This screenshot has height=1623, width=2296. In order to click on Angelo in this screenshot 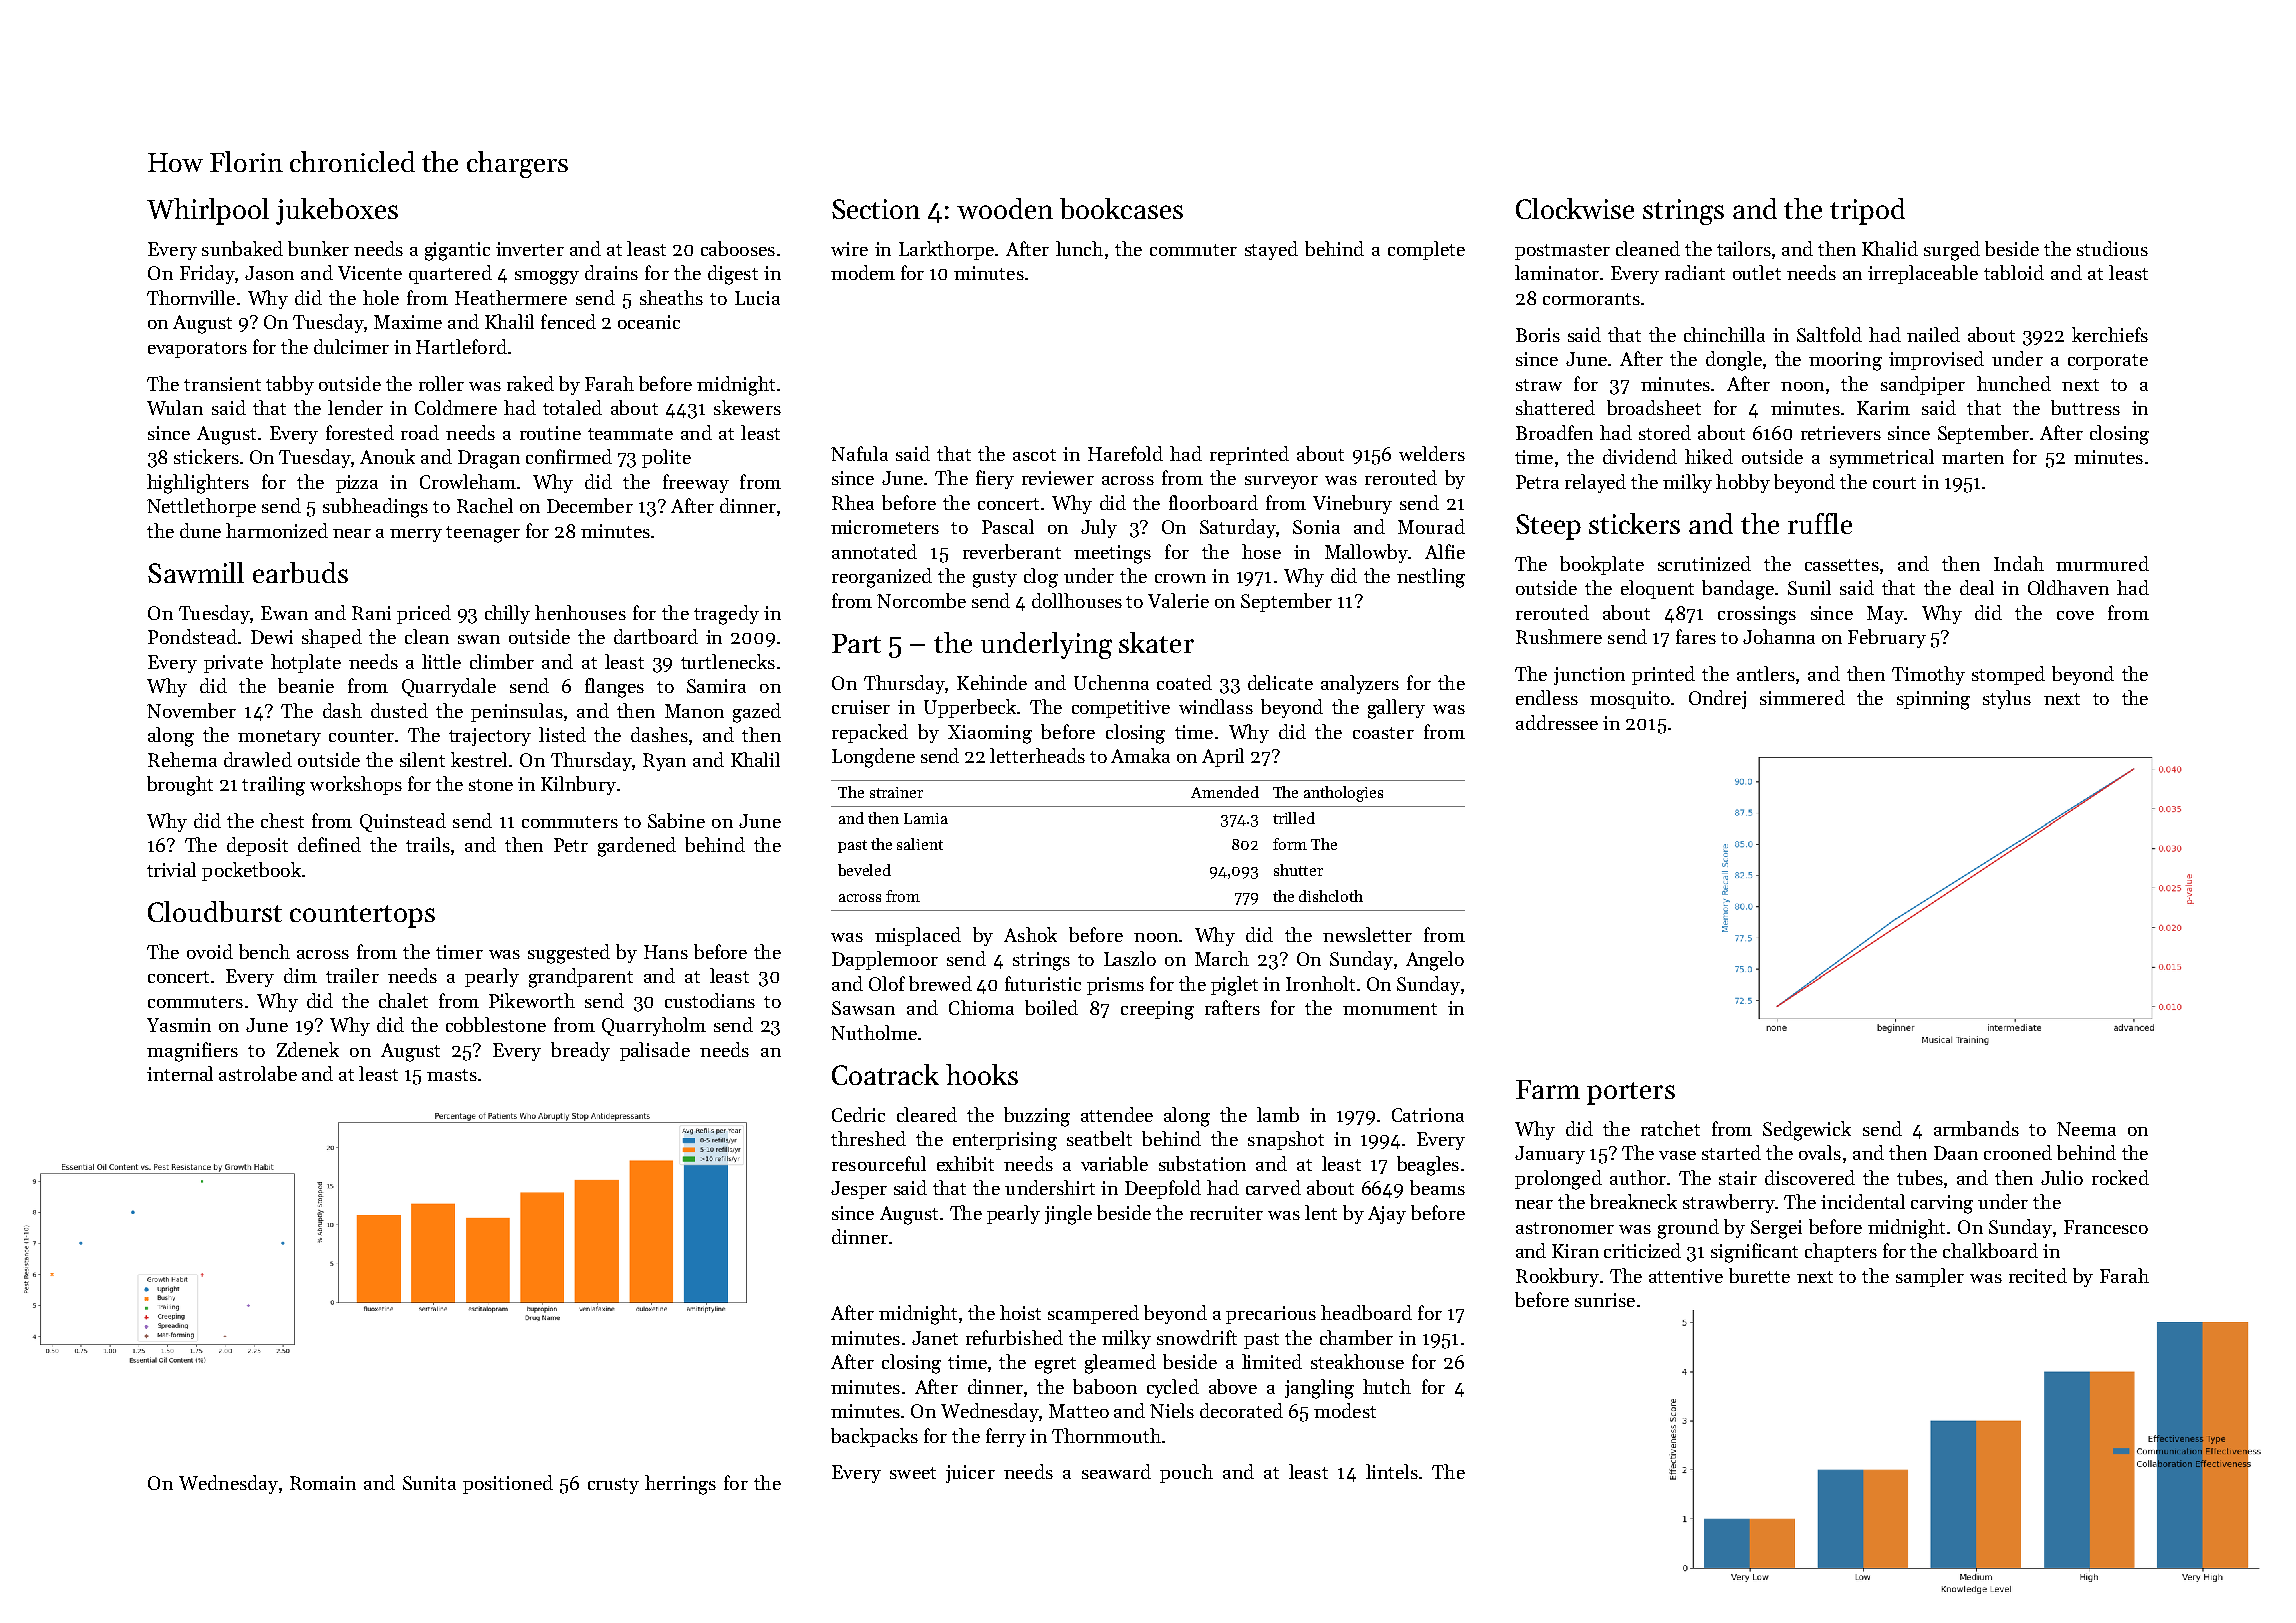, I will do `click(1435, 961)`.
